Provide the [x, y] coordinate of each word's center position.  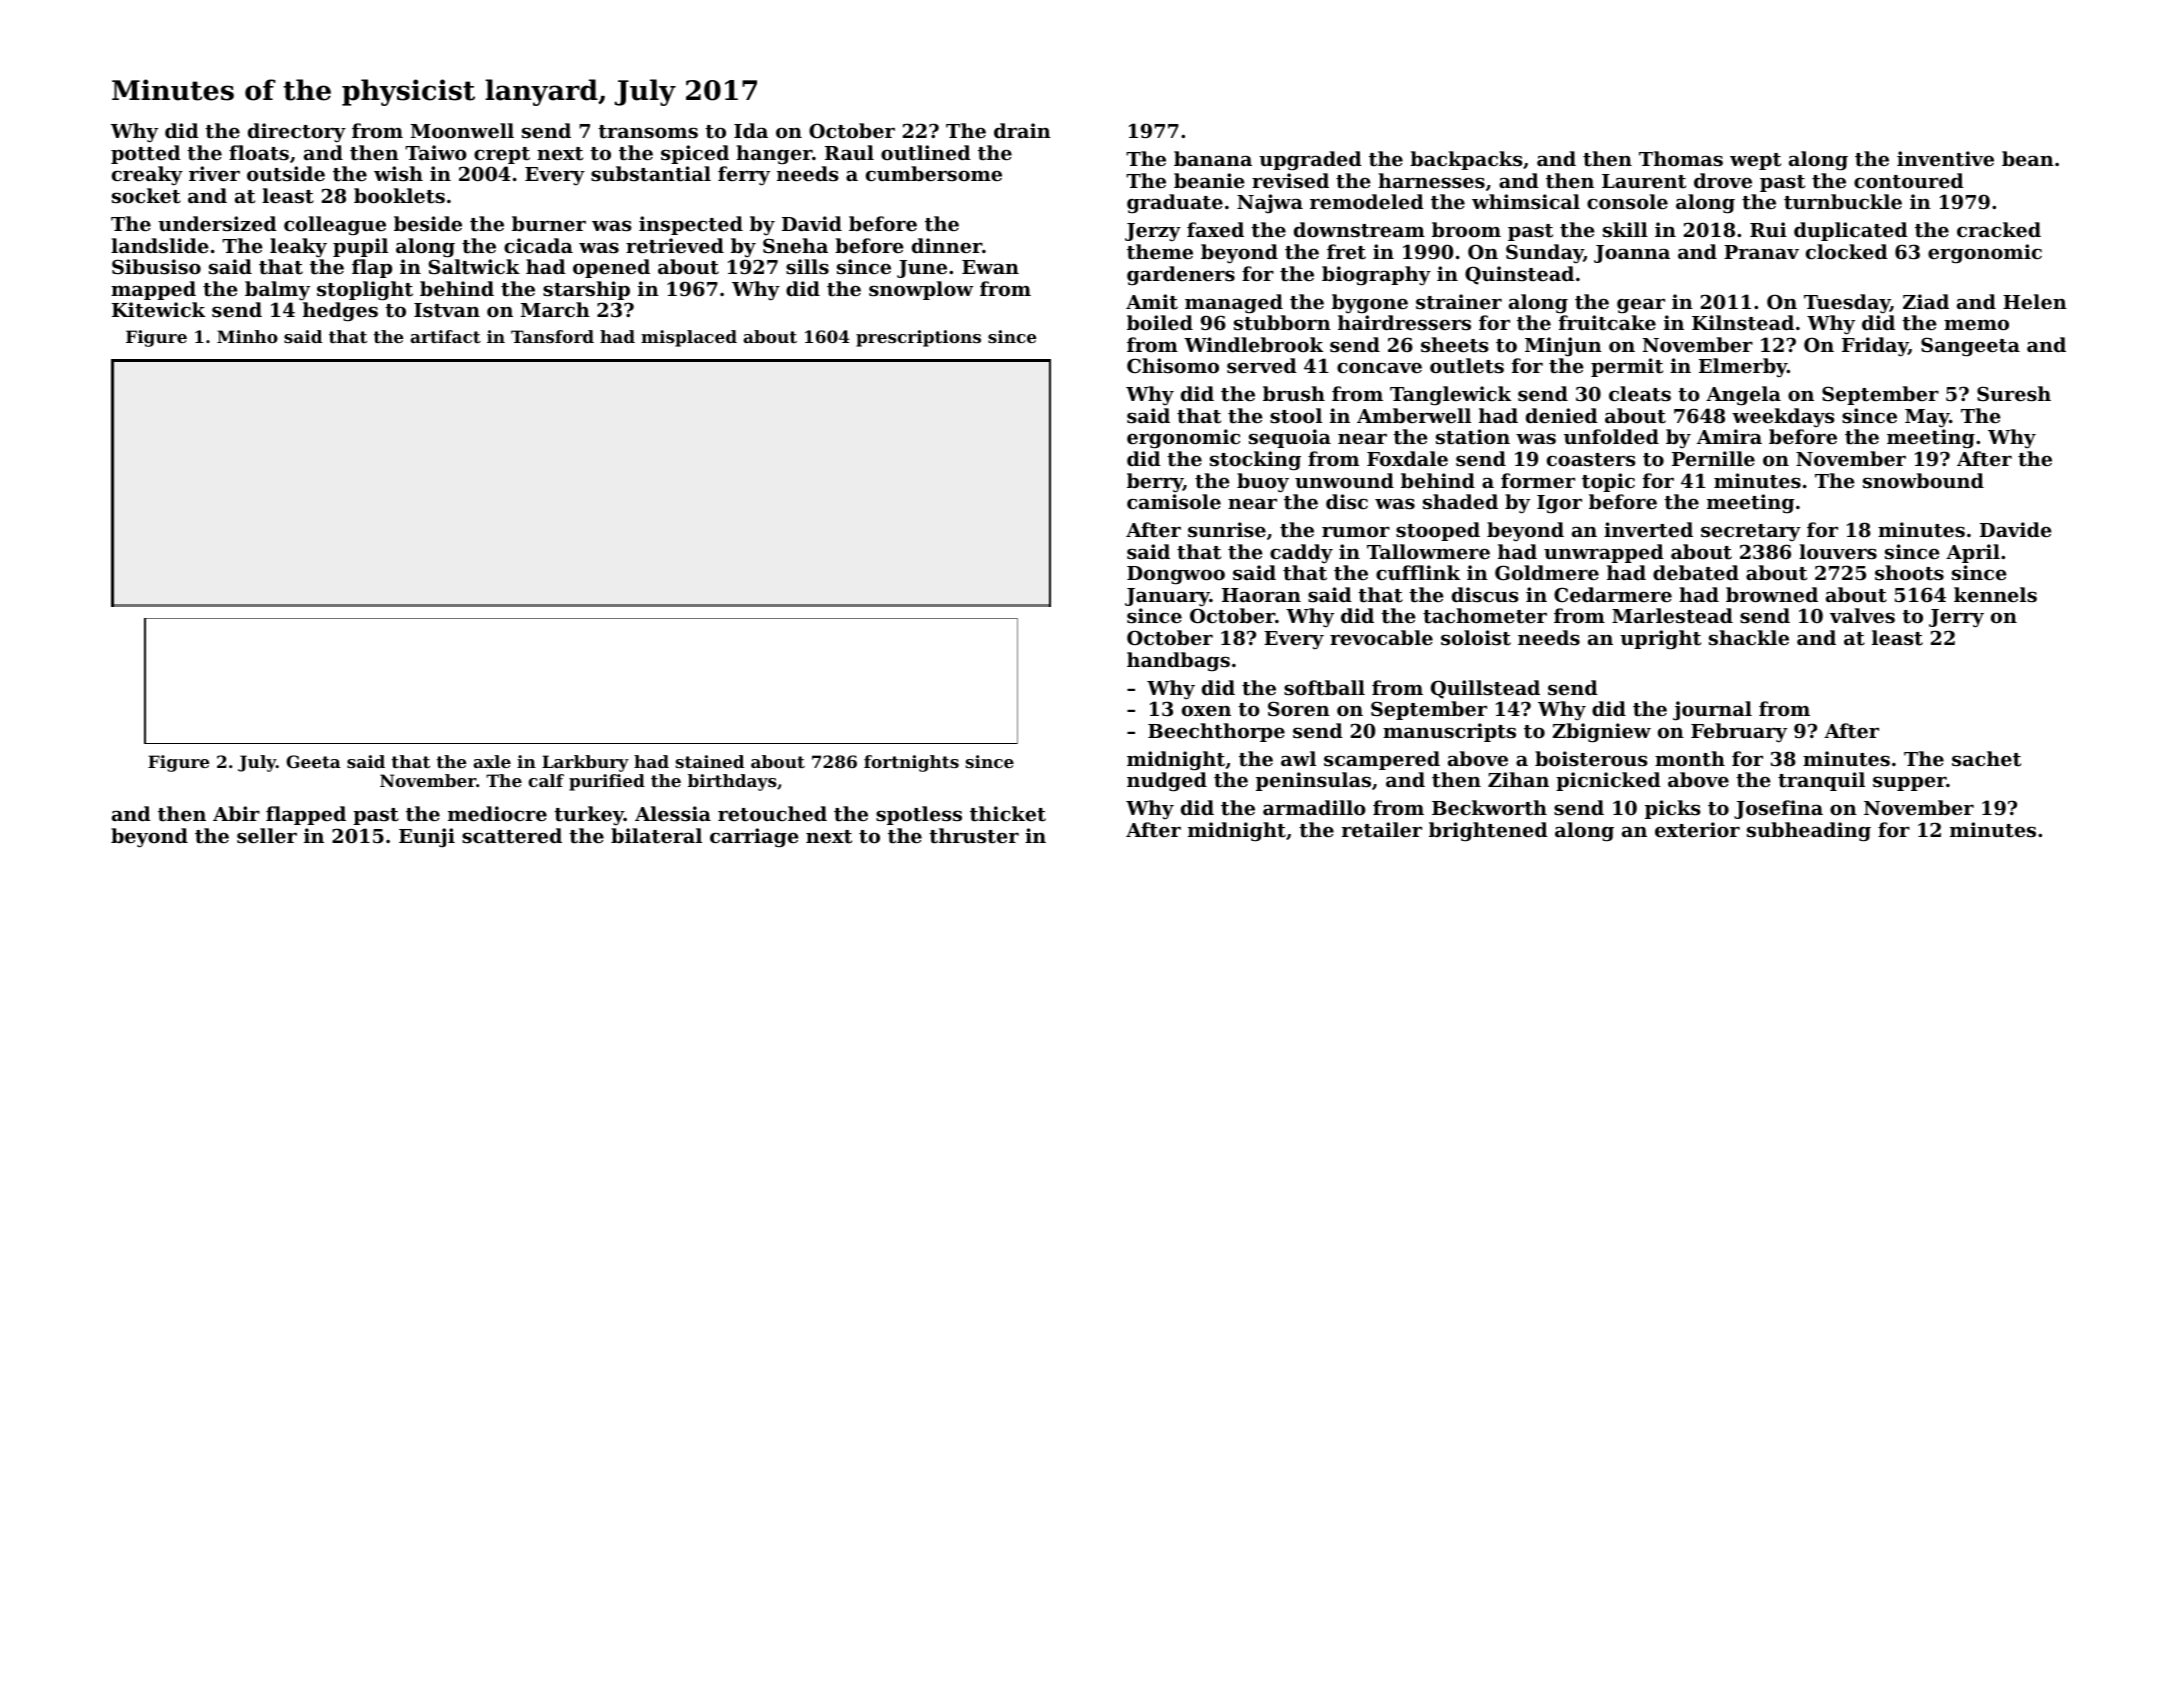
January [1167, 597]
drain [1022, 130]
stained [710, 761]
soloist [1476, 638]
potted [146, 154]
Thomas [1681, 158]
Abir [236, 813]
